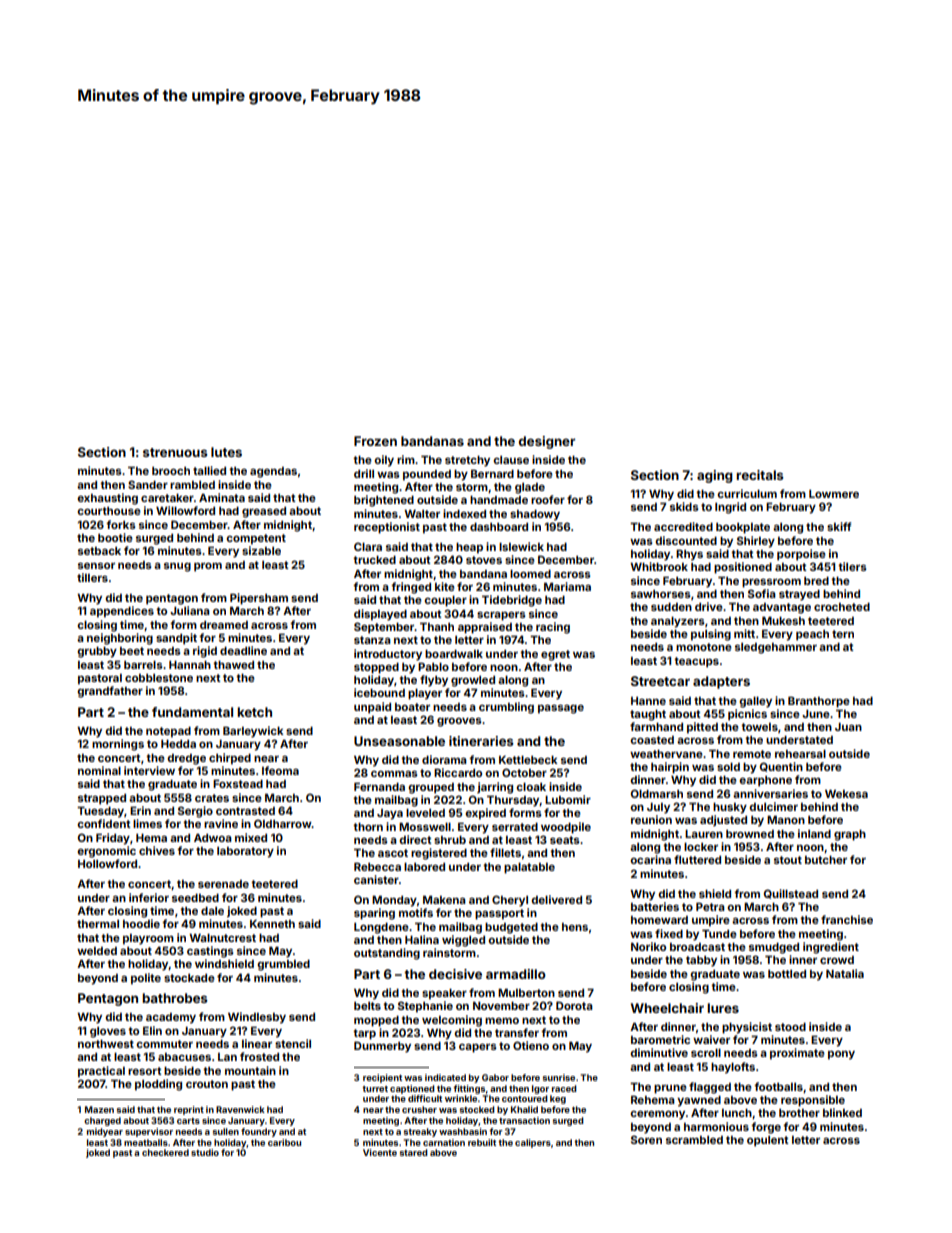 This screenshot has height=1233, width=952. What do you see at coordinates (414, 1152) in the screenshot?
I see `stared` at bounding box center [414, 1152].
